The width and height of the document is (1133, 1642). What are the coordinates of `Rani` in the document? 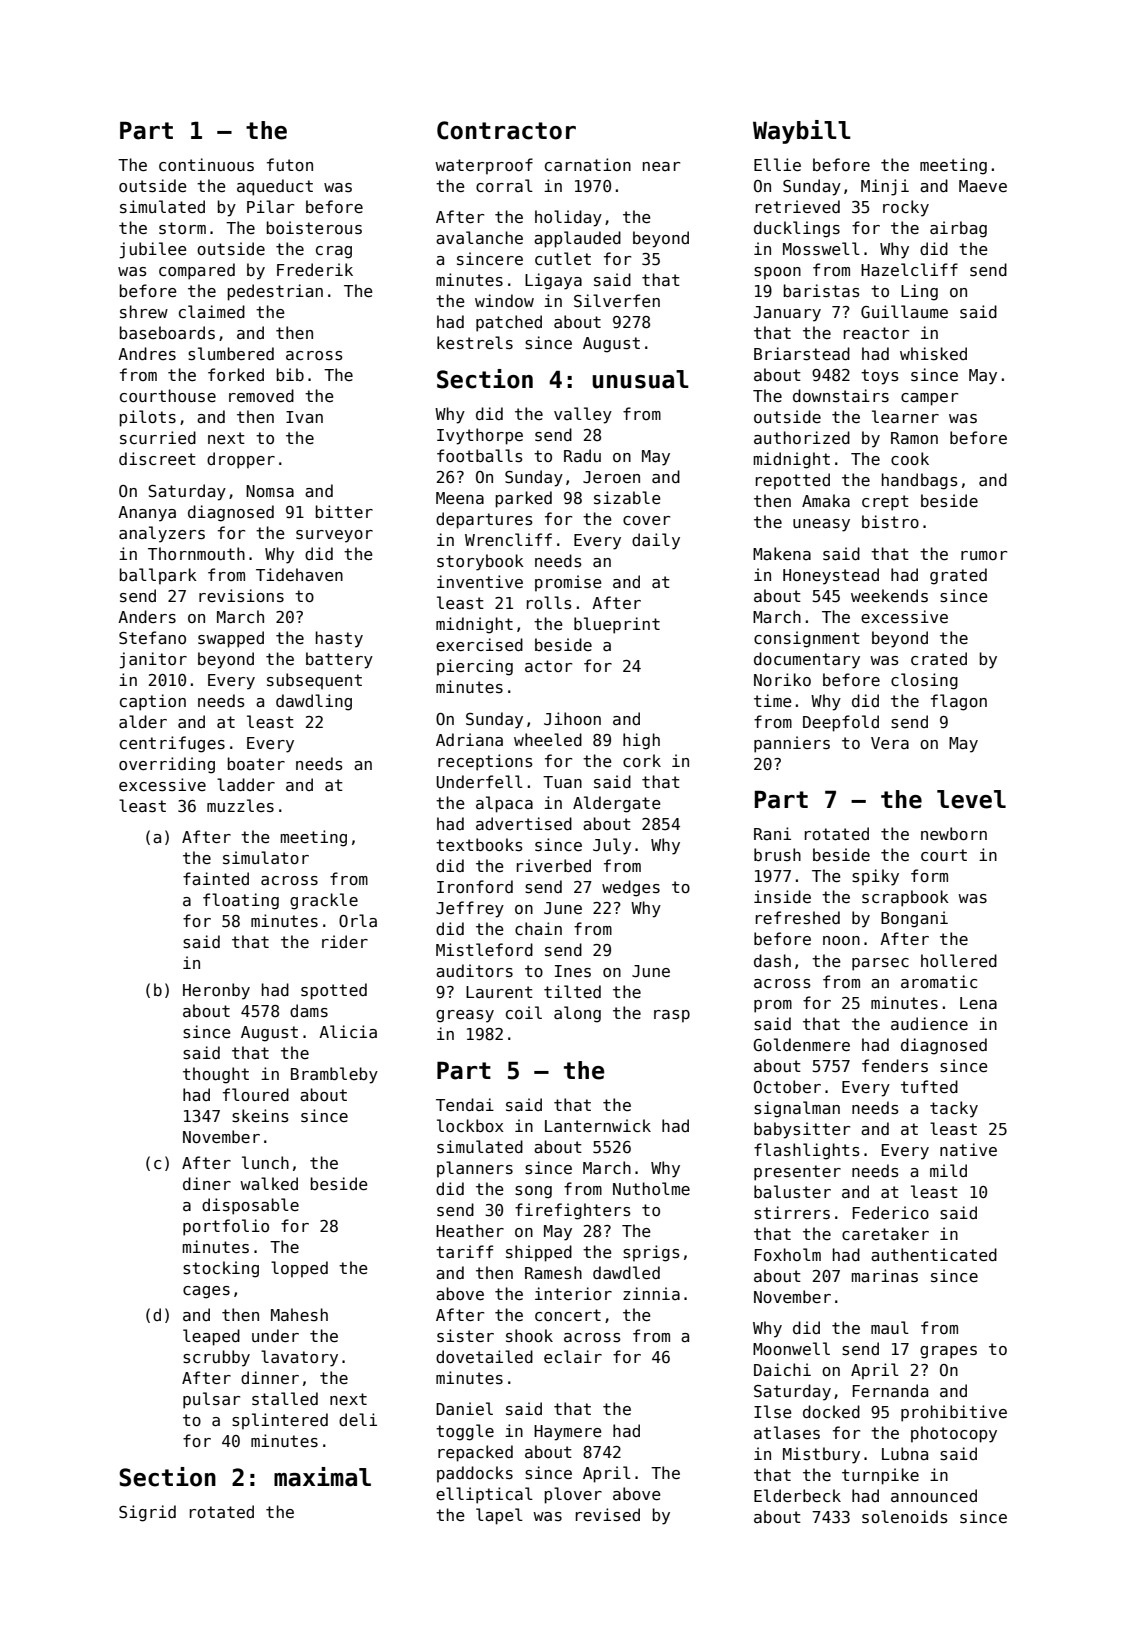 It's located at (772, 833).
